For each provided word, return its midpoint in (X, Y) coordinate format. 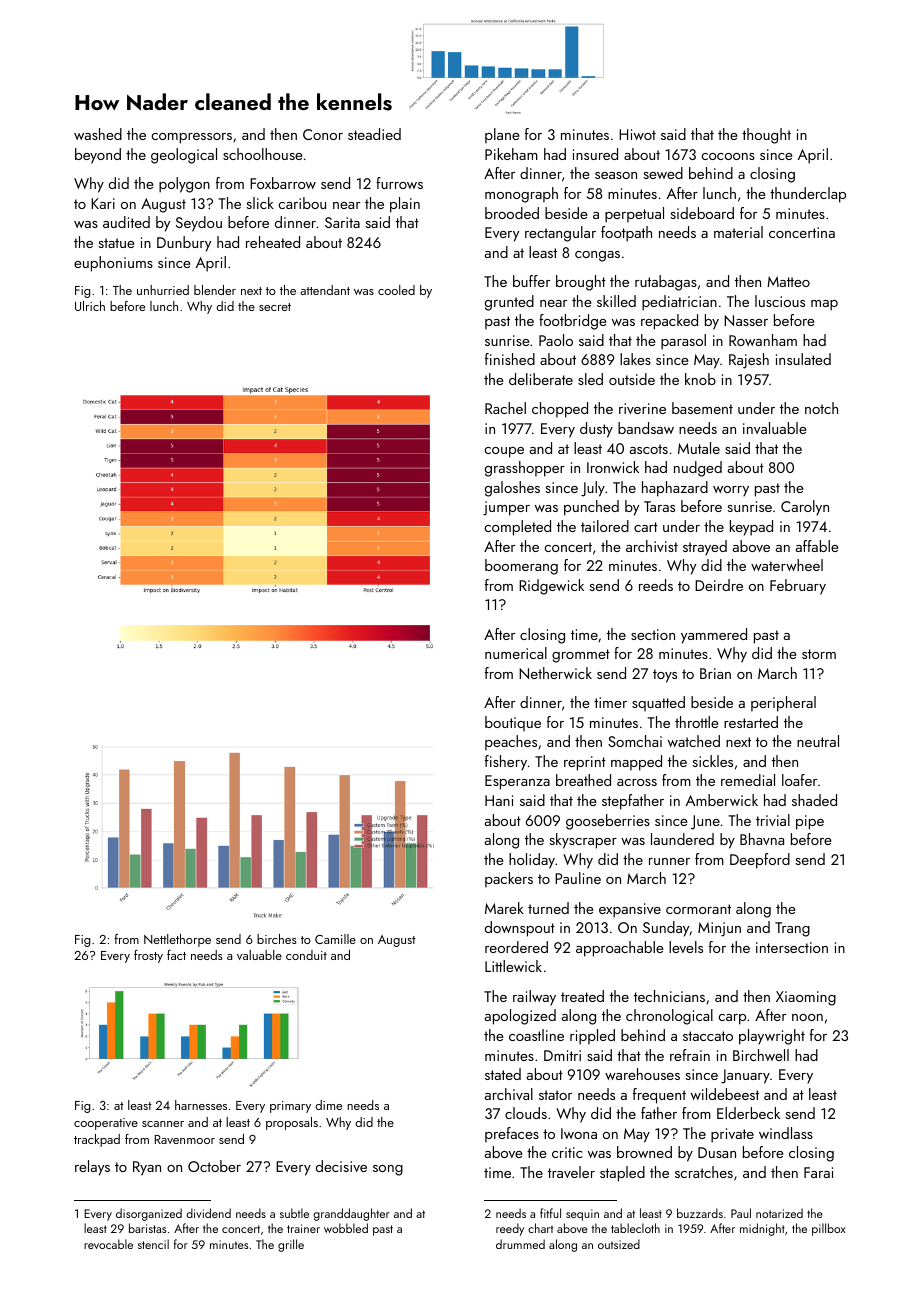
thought (766, 136)
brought (581, 283)
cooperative (106, 1124)
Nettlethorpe (177, 940)
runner (669, 861)
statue (116, 243)
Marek (504, 908)
